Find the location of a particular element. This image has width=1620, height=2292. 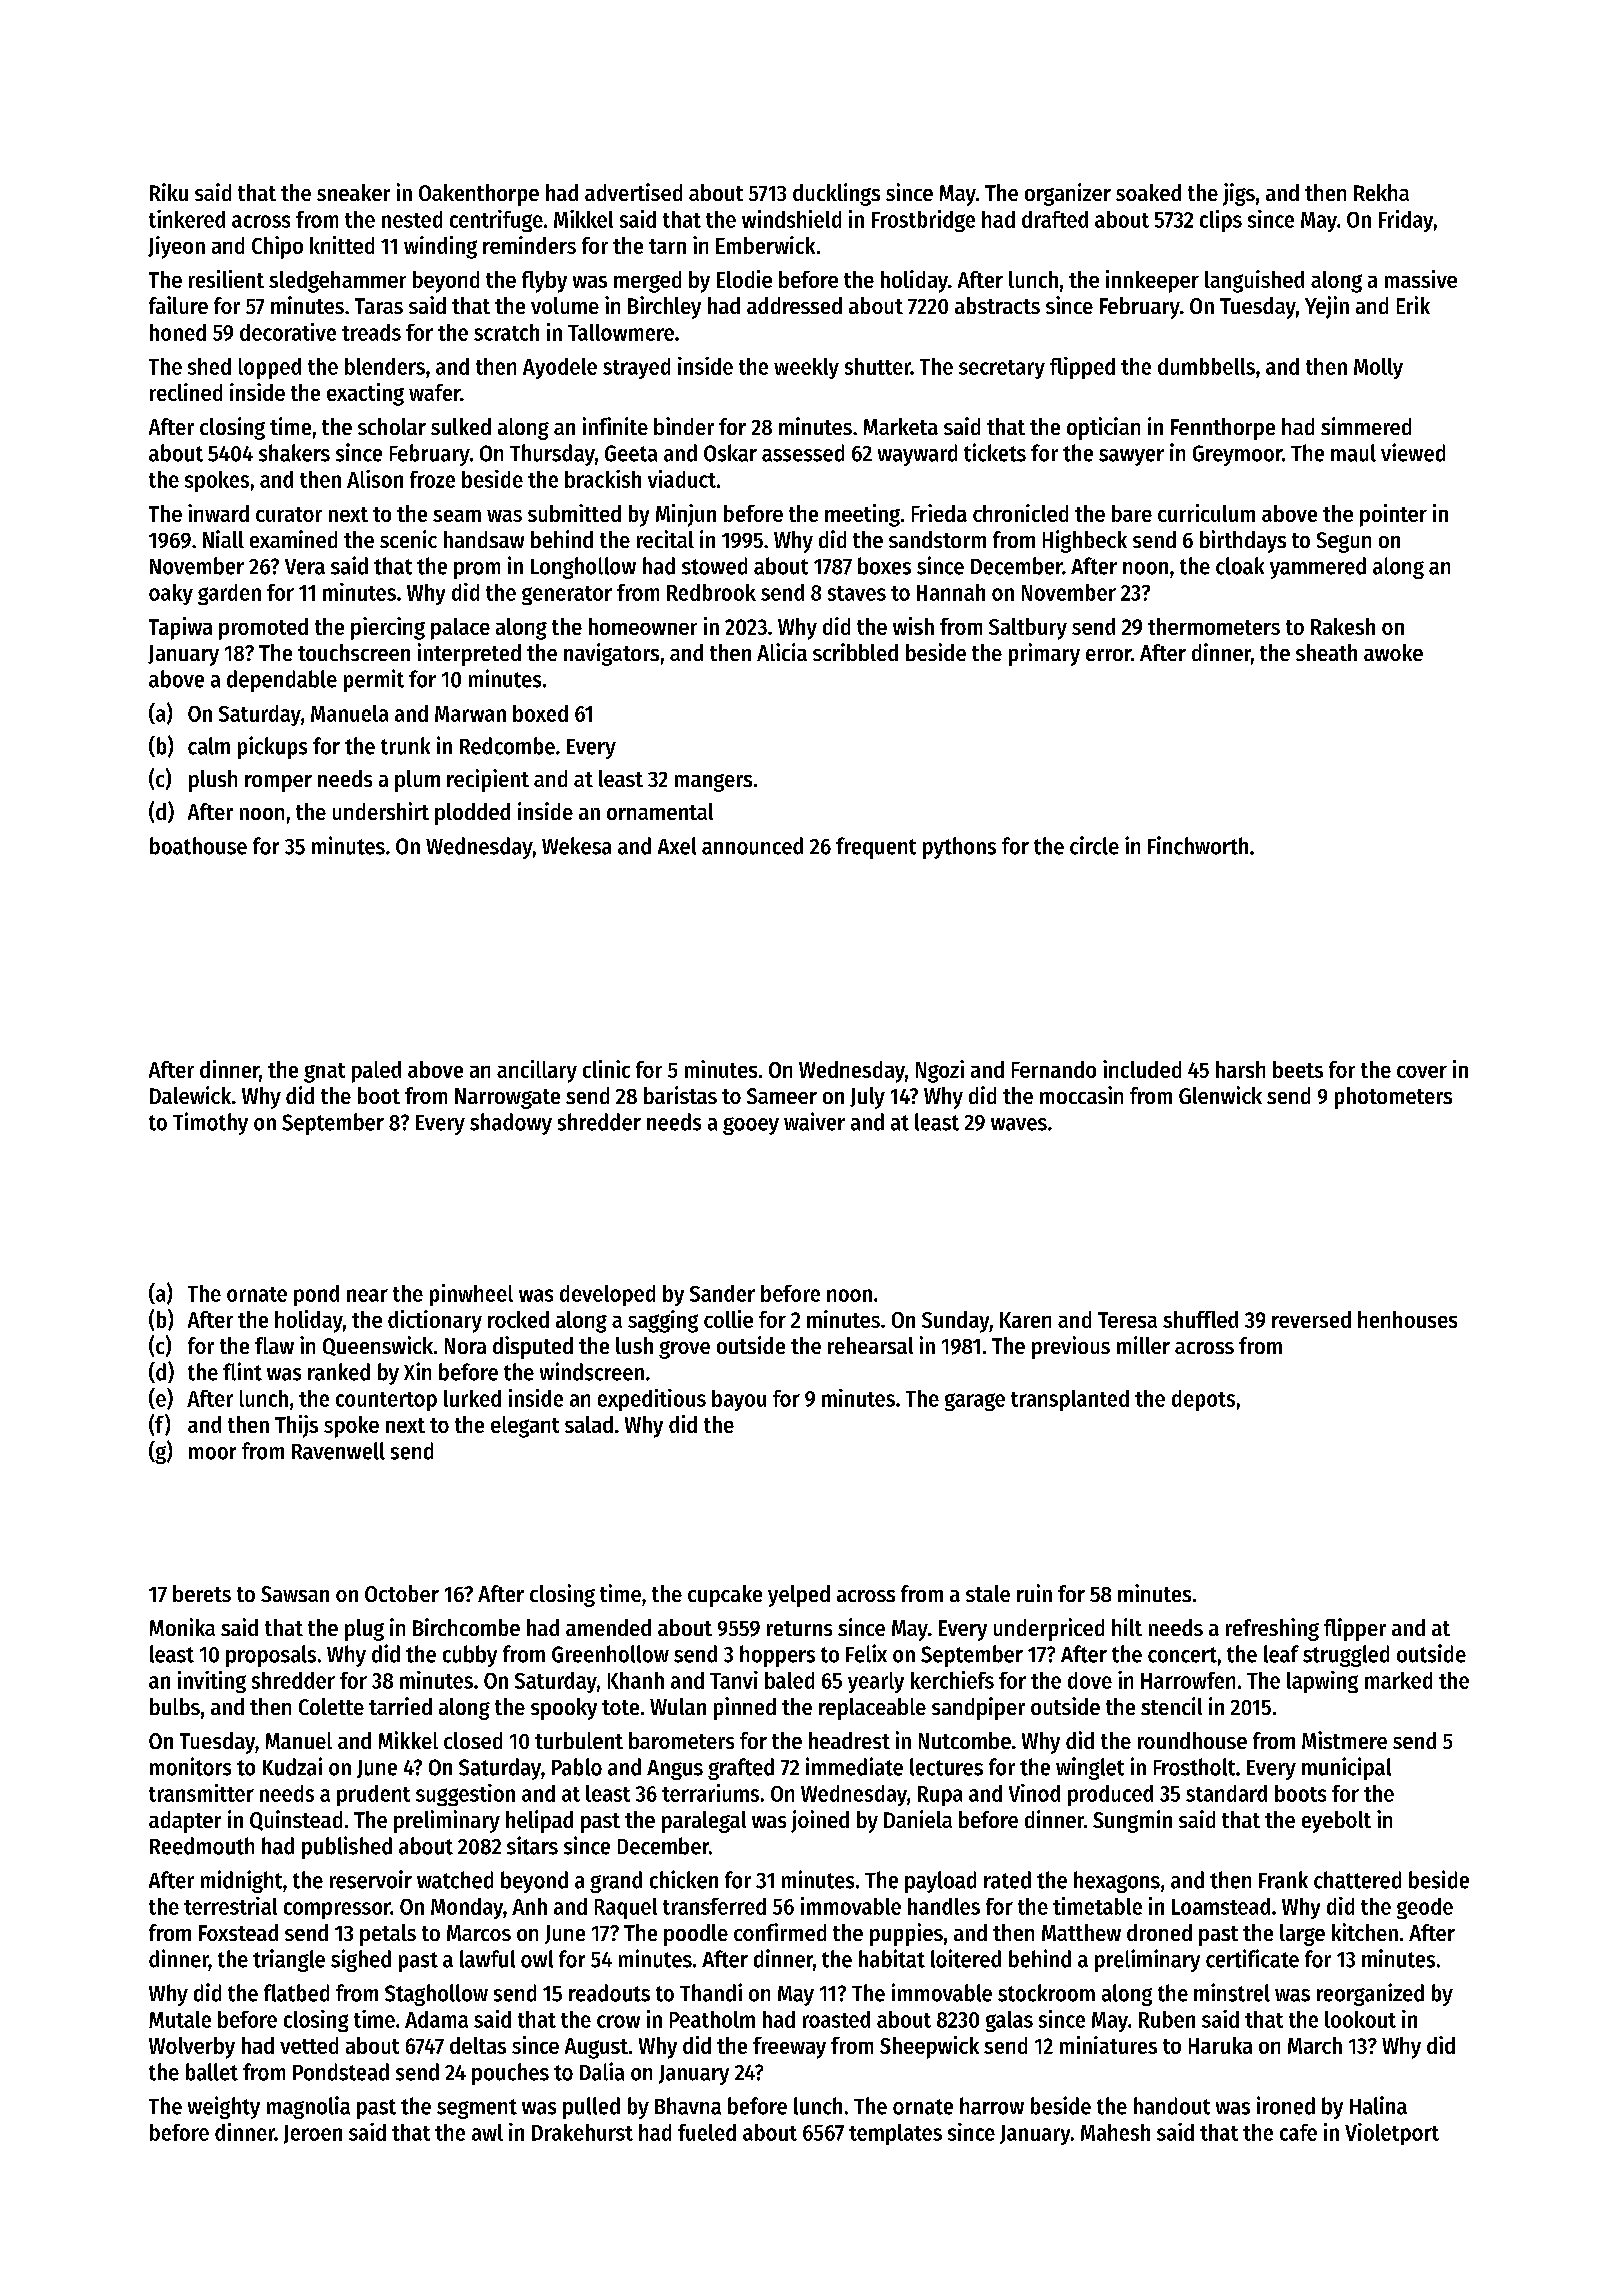

ducklings is located at coordinates (836, 194).
